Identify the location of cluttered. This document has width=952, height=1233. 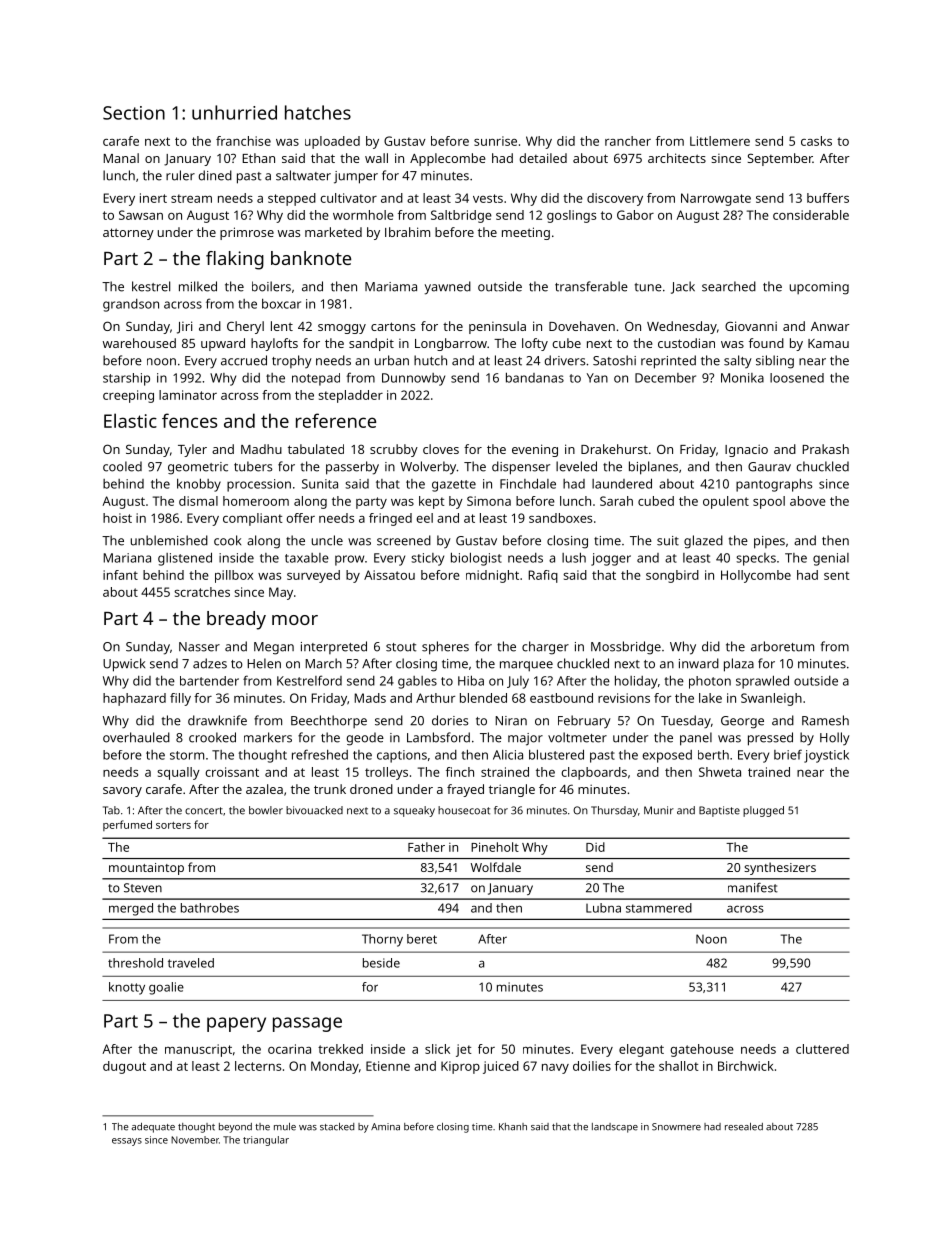
(822, 1049).
